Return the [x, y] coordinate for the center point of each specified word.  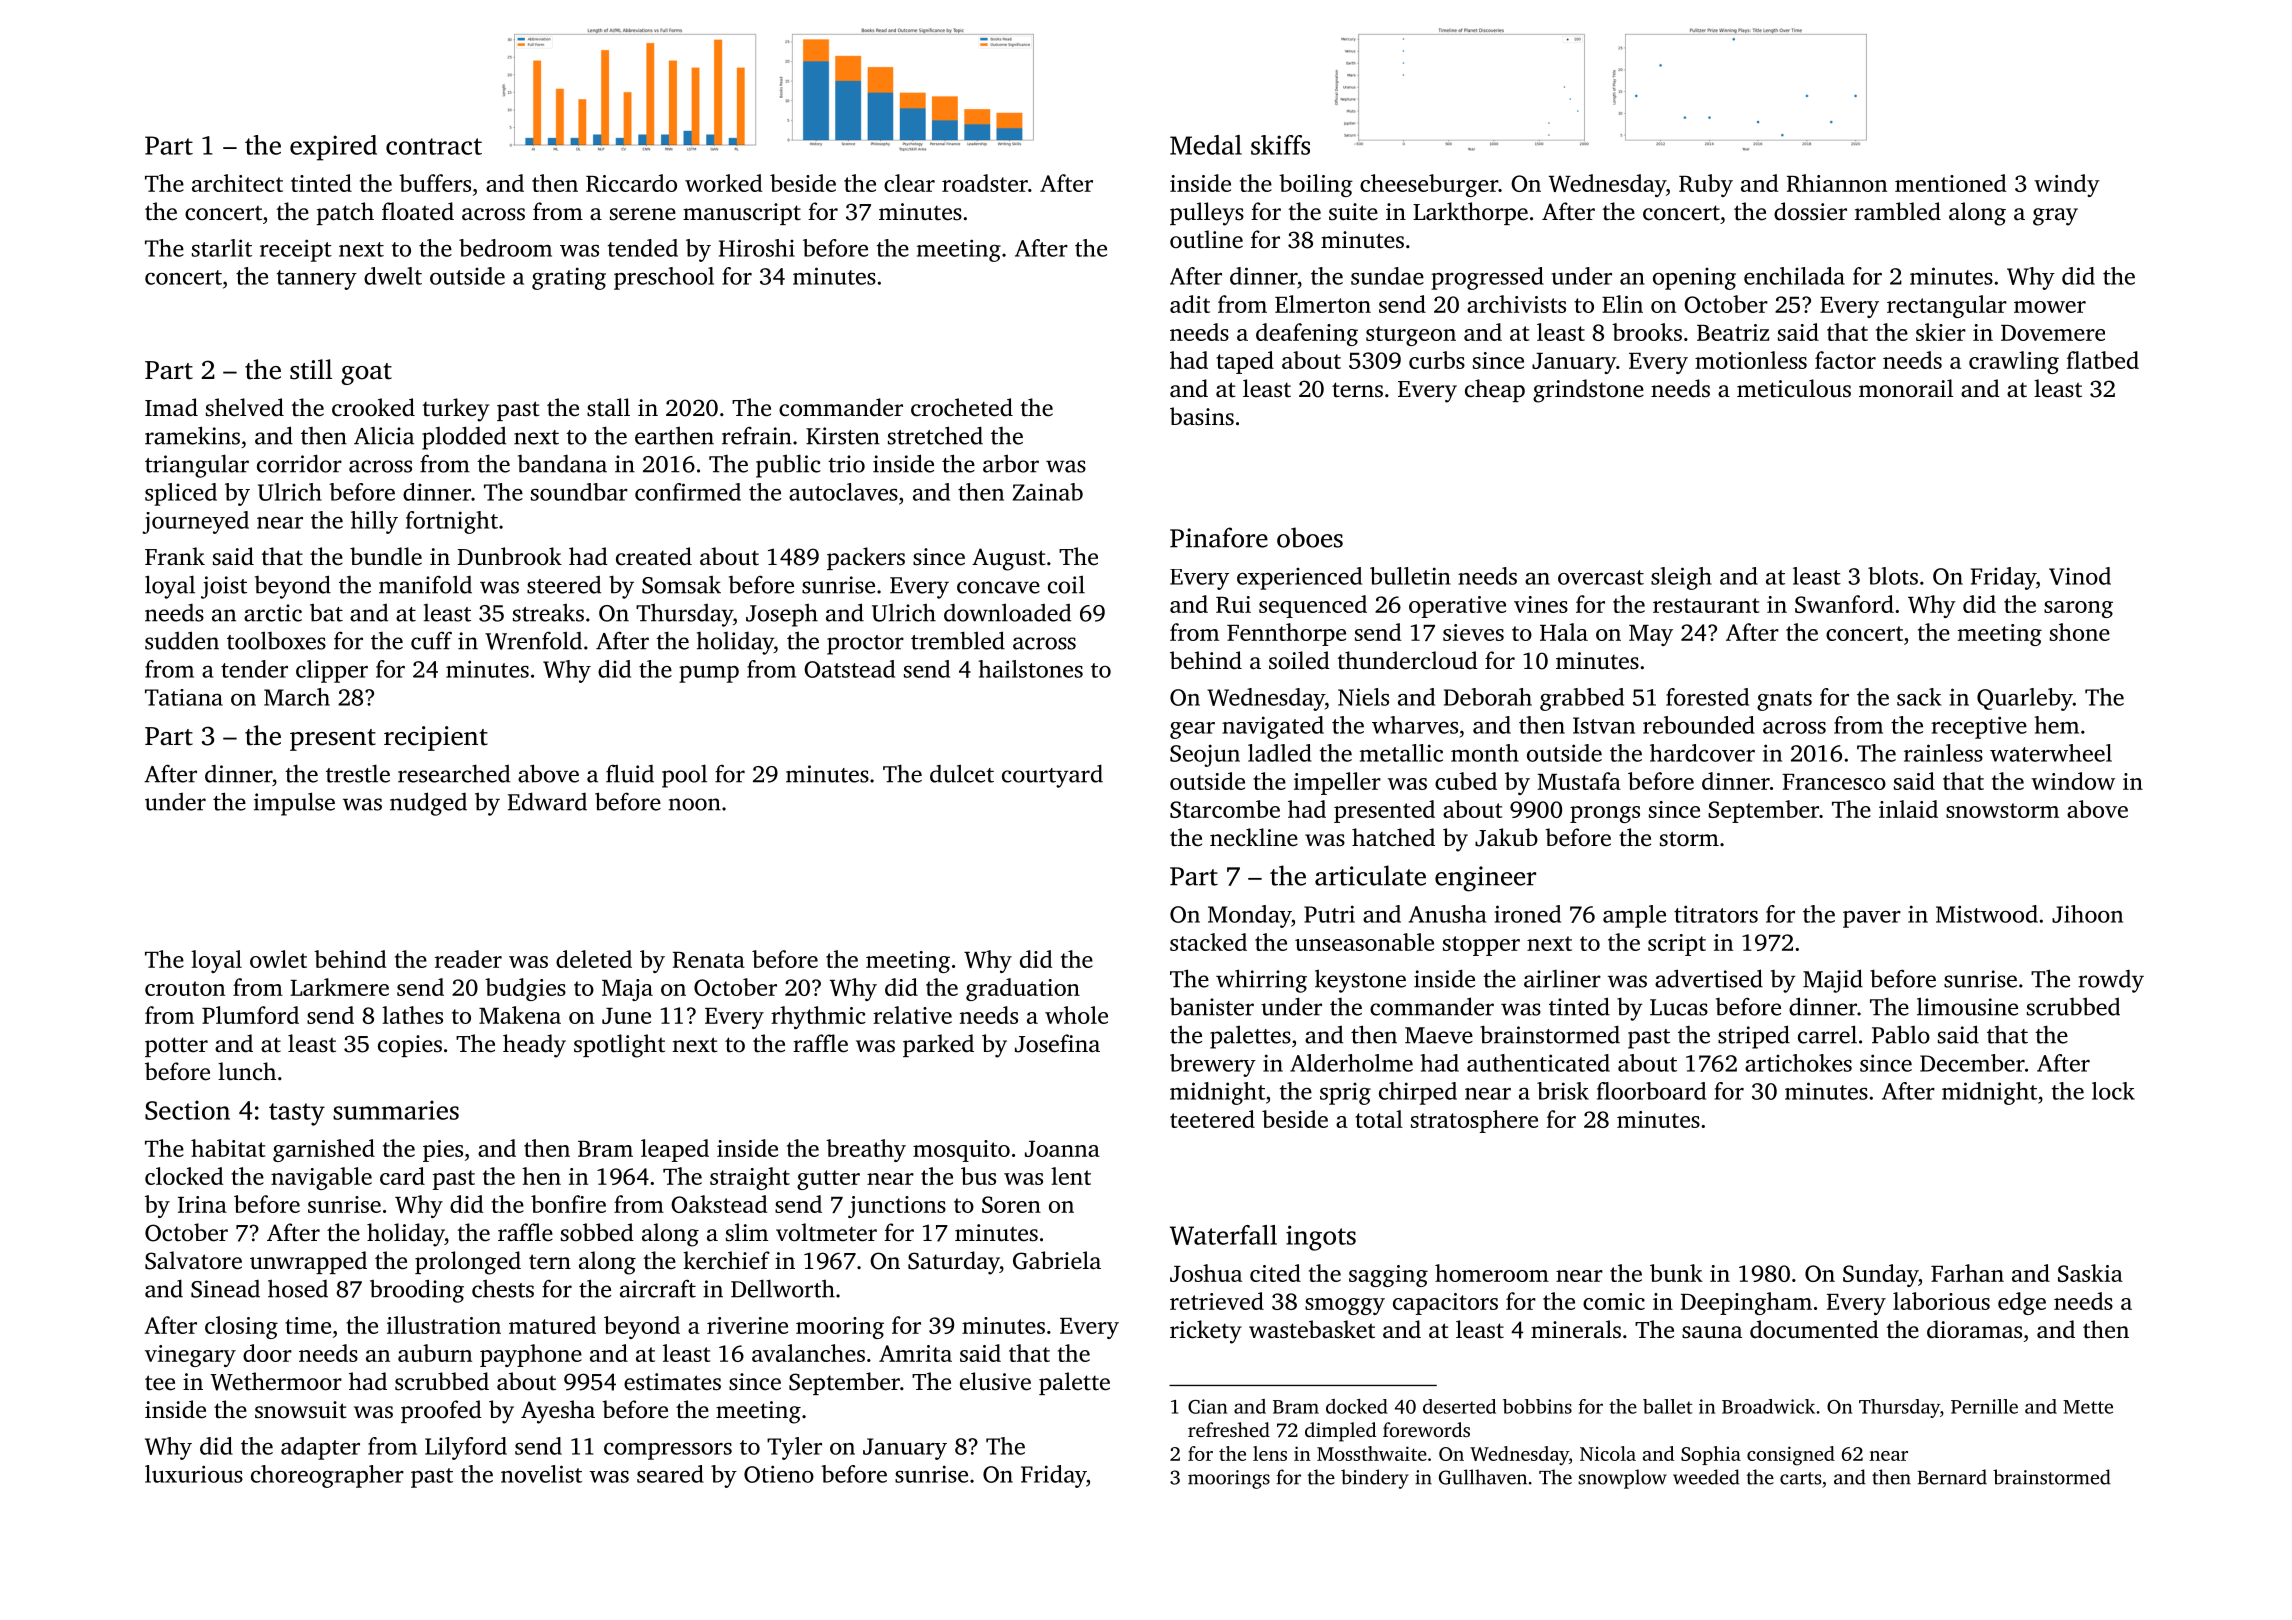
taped [1245, 362]
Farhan [1967, 1273]
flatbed [2103, 360]
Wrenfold [533, 640]
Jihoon [2087, 914]
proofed [441, 1411]
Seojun [1205, 755]
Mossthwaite [1372, 1453]
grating [569, 278]
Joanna [1062, 1149]
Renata [709, 960]
